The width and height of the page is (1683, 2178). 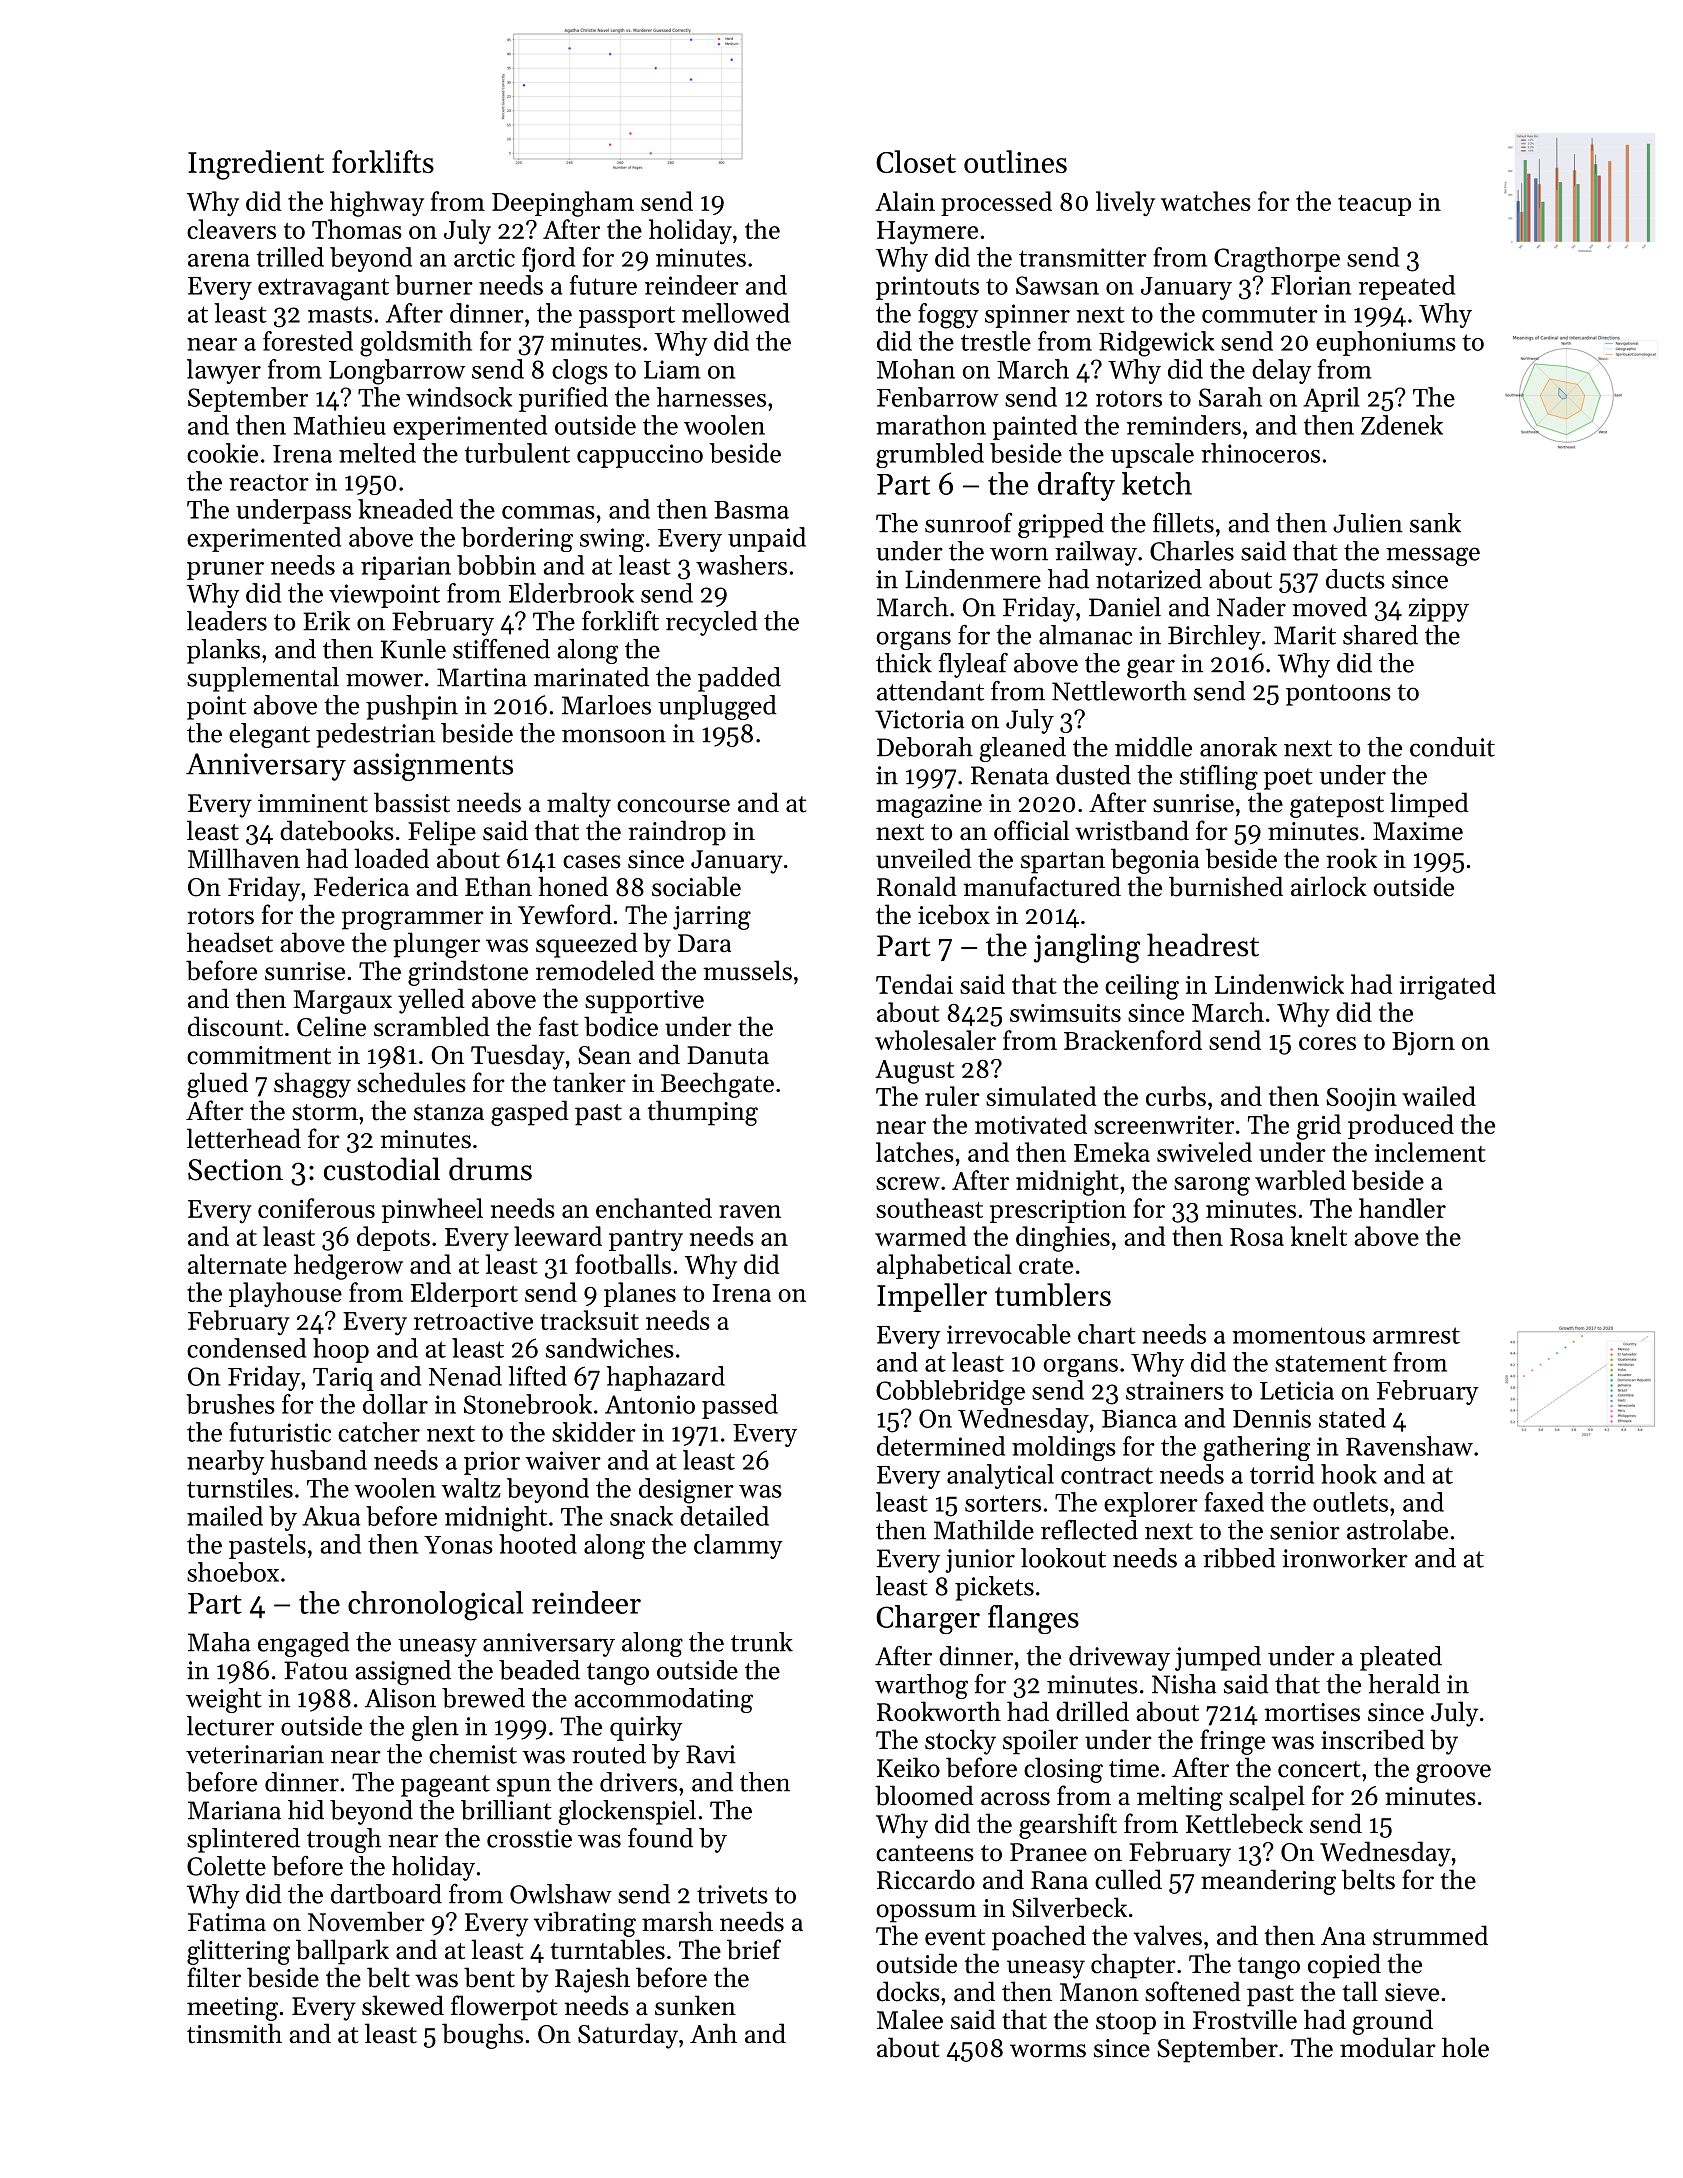 What do you see at coordinates (654, 1208) in the page?
I see `enchanted` at bounding box center [654, 1208].
